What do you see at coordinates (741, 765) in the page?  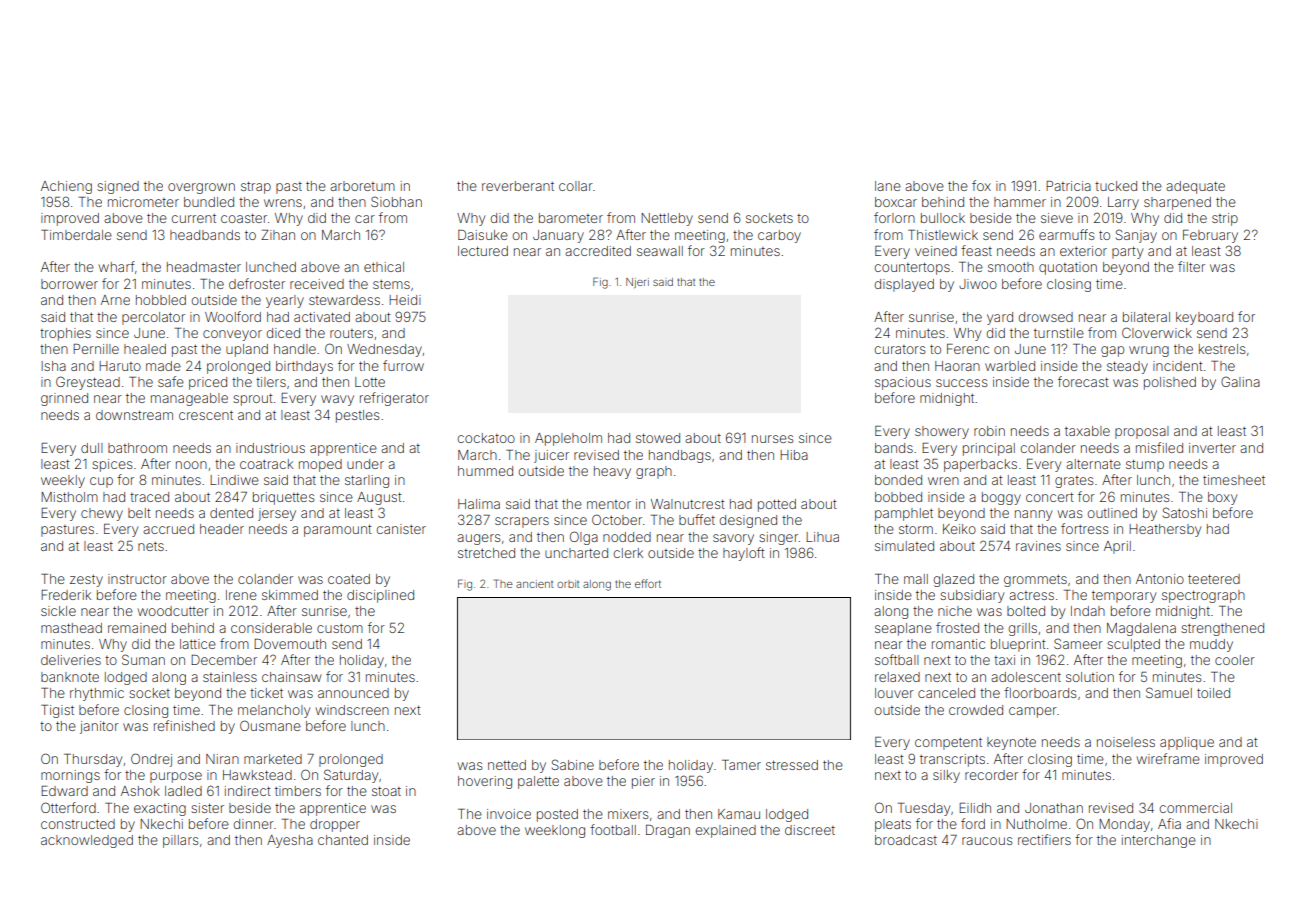 I see `Tamer` at bounding box center [741, 765].
